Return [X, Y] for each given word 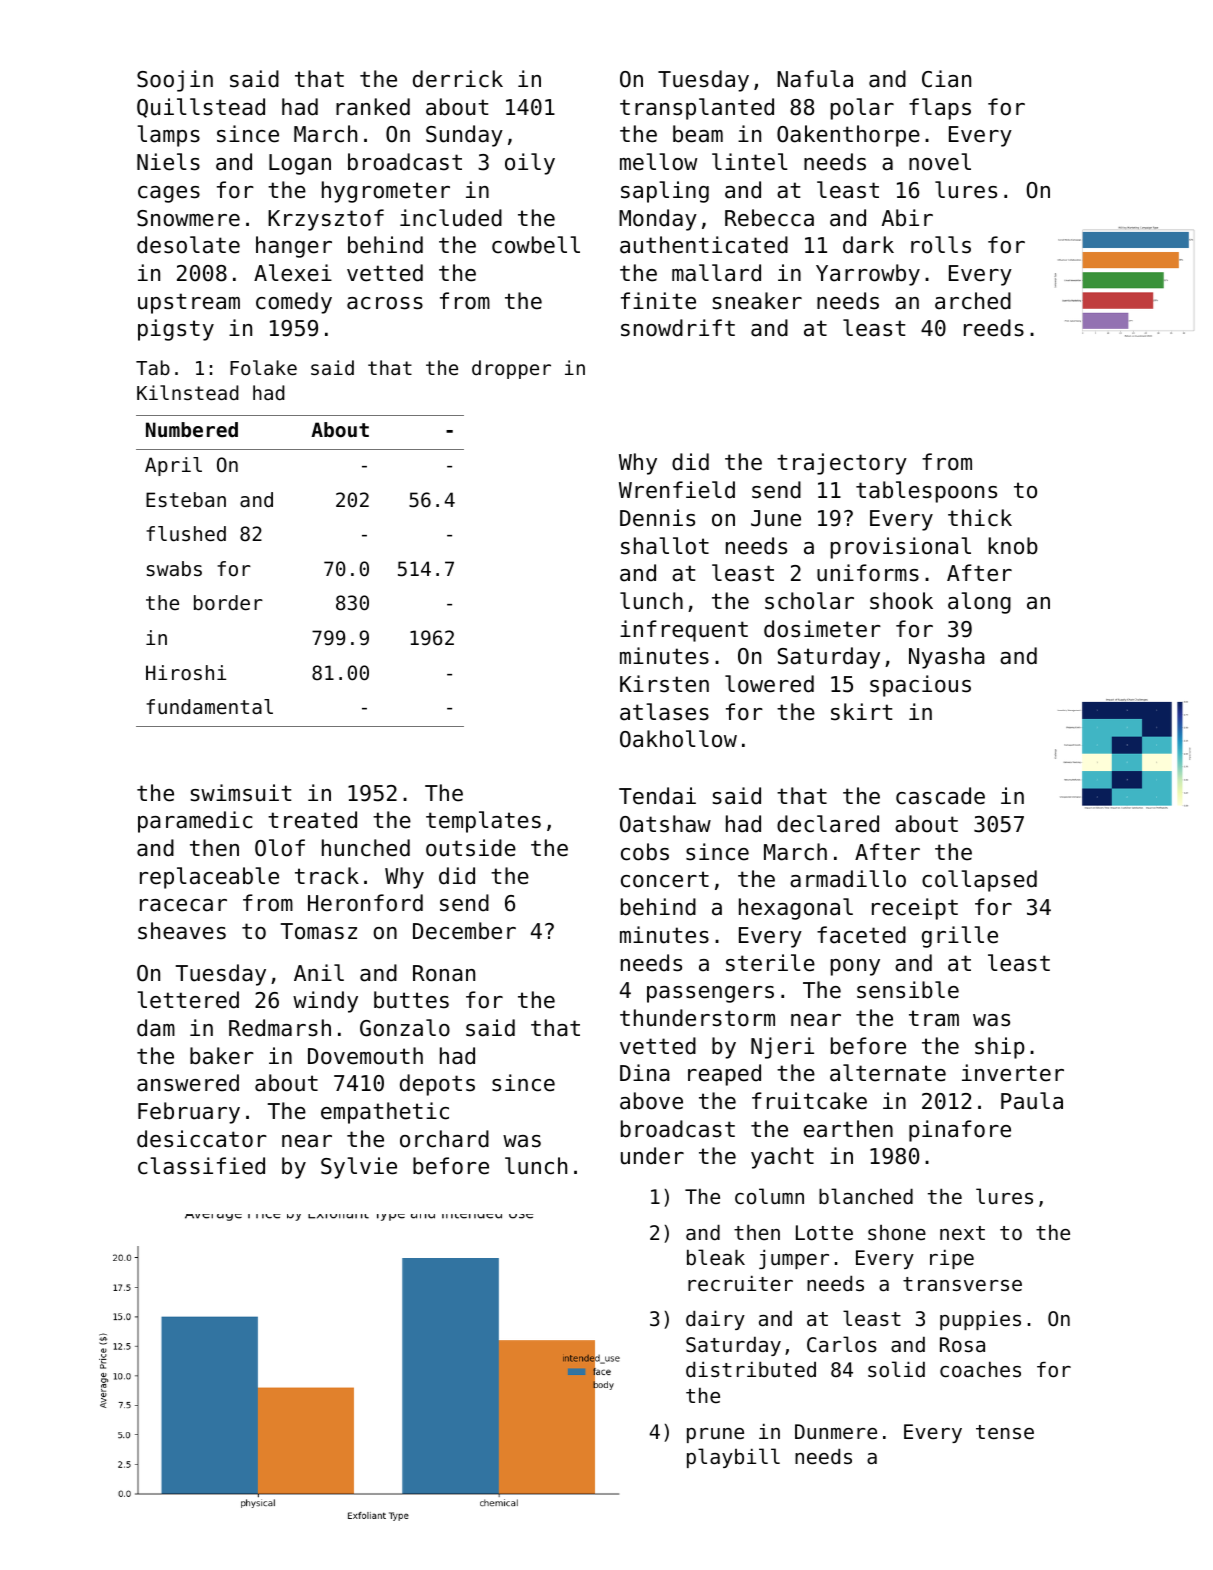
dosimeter [822, 629]
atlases [664, 712]
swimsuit [241, 793]
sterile [770, 963]
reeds [994, 328]
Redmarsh [280, 1028]
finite [658, 301]
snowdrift [678, 328]
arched [973, 301]
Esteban [186, 500]
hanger [294, 247]
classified [201, 1166]
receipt [915, 909]
